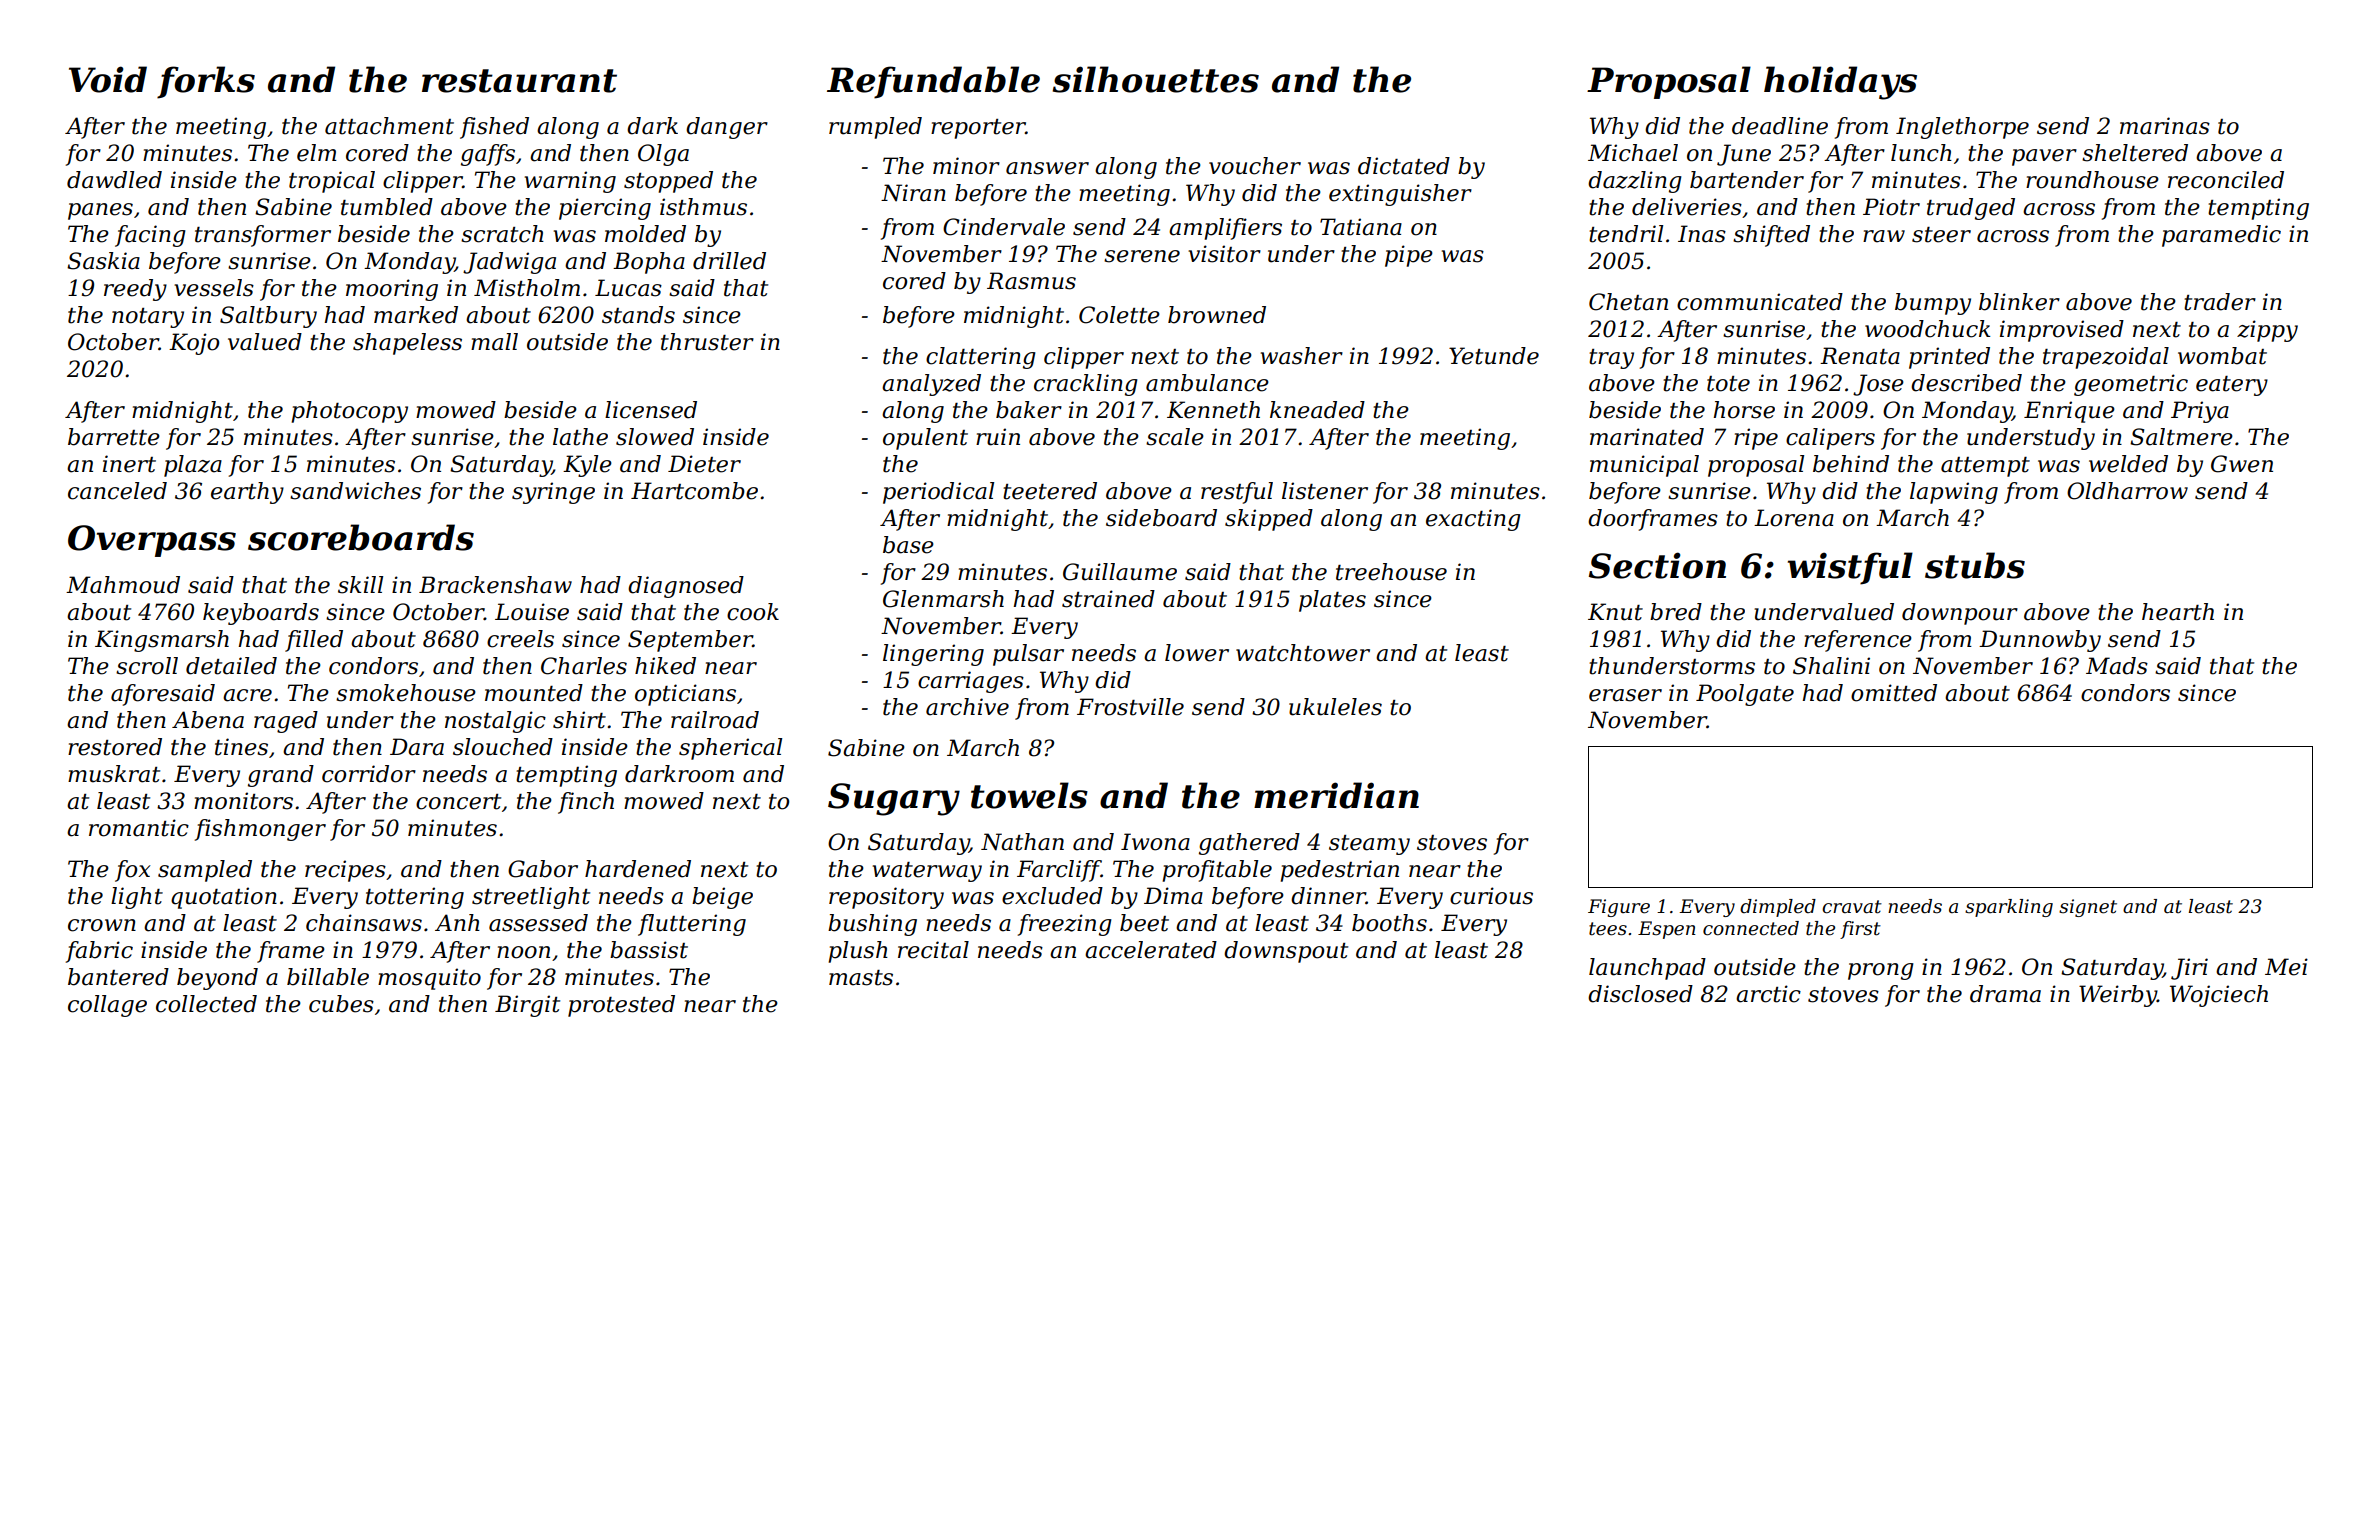 This screenshot has width=2380, height=1540. Describe the element at coordinates (389, 126) in the screenshot. I see `attachment` at that location.
